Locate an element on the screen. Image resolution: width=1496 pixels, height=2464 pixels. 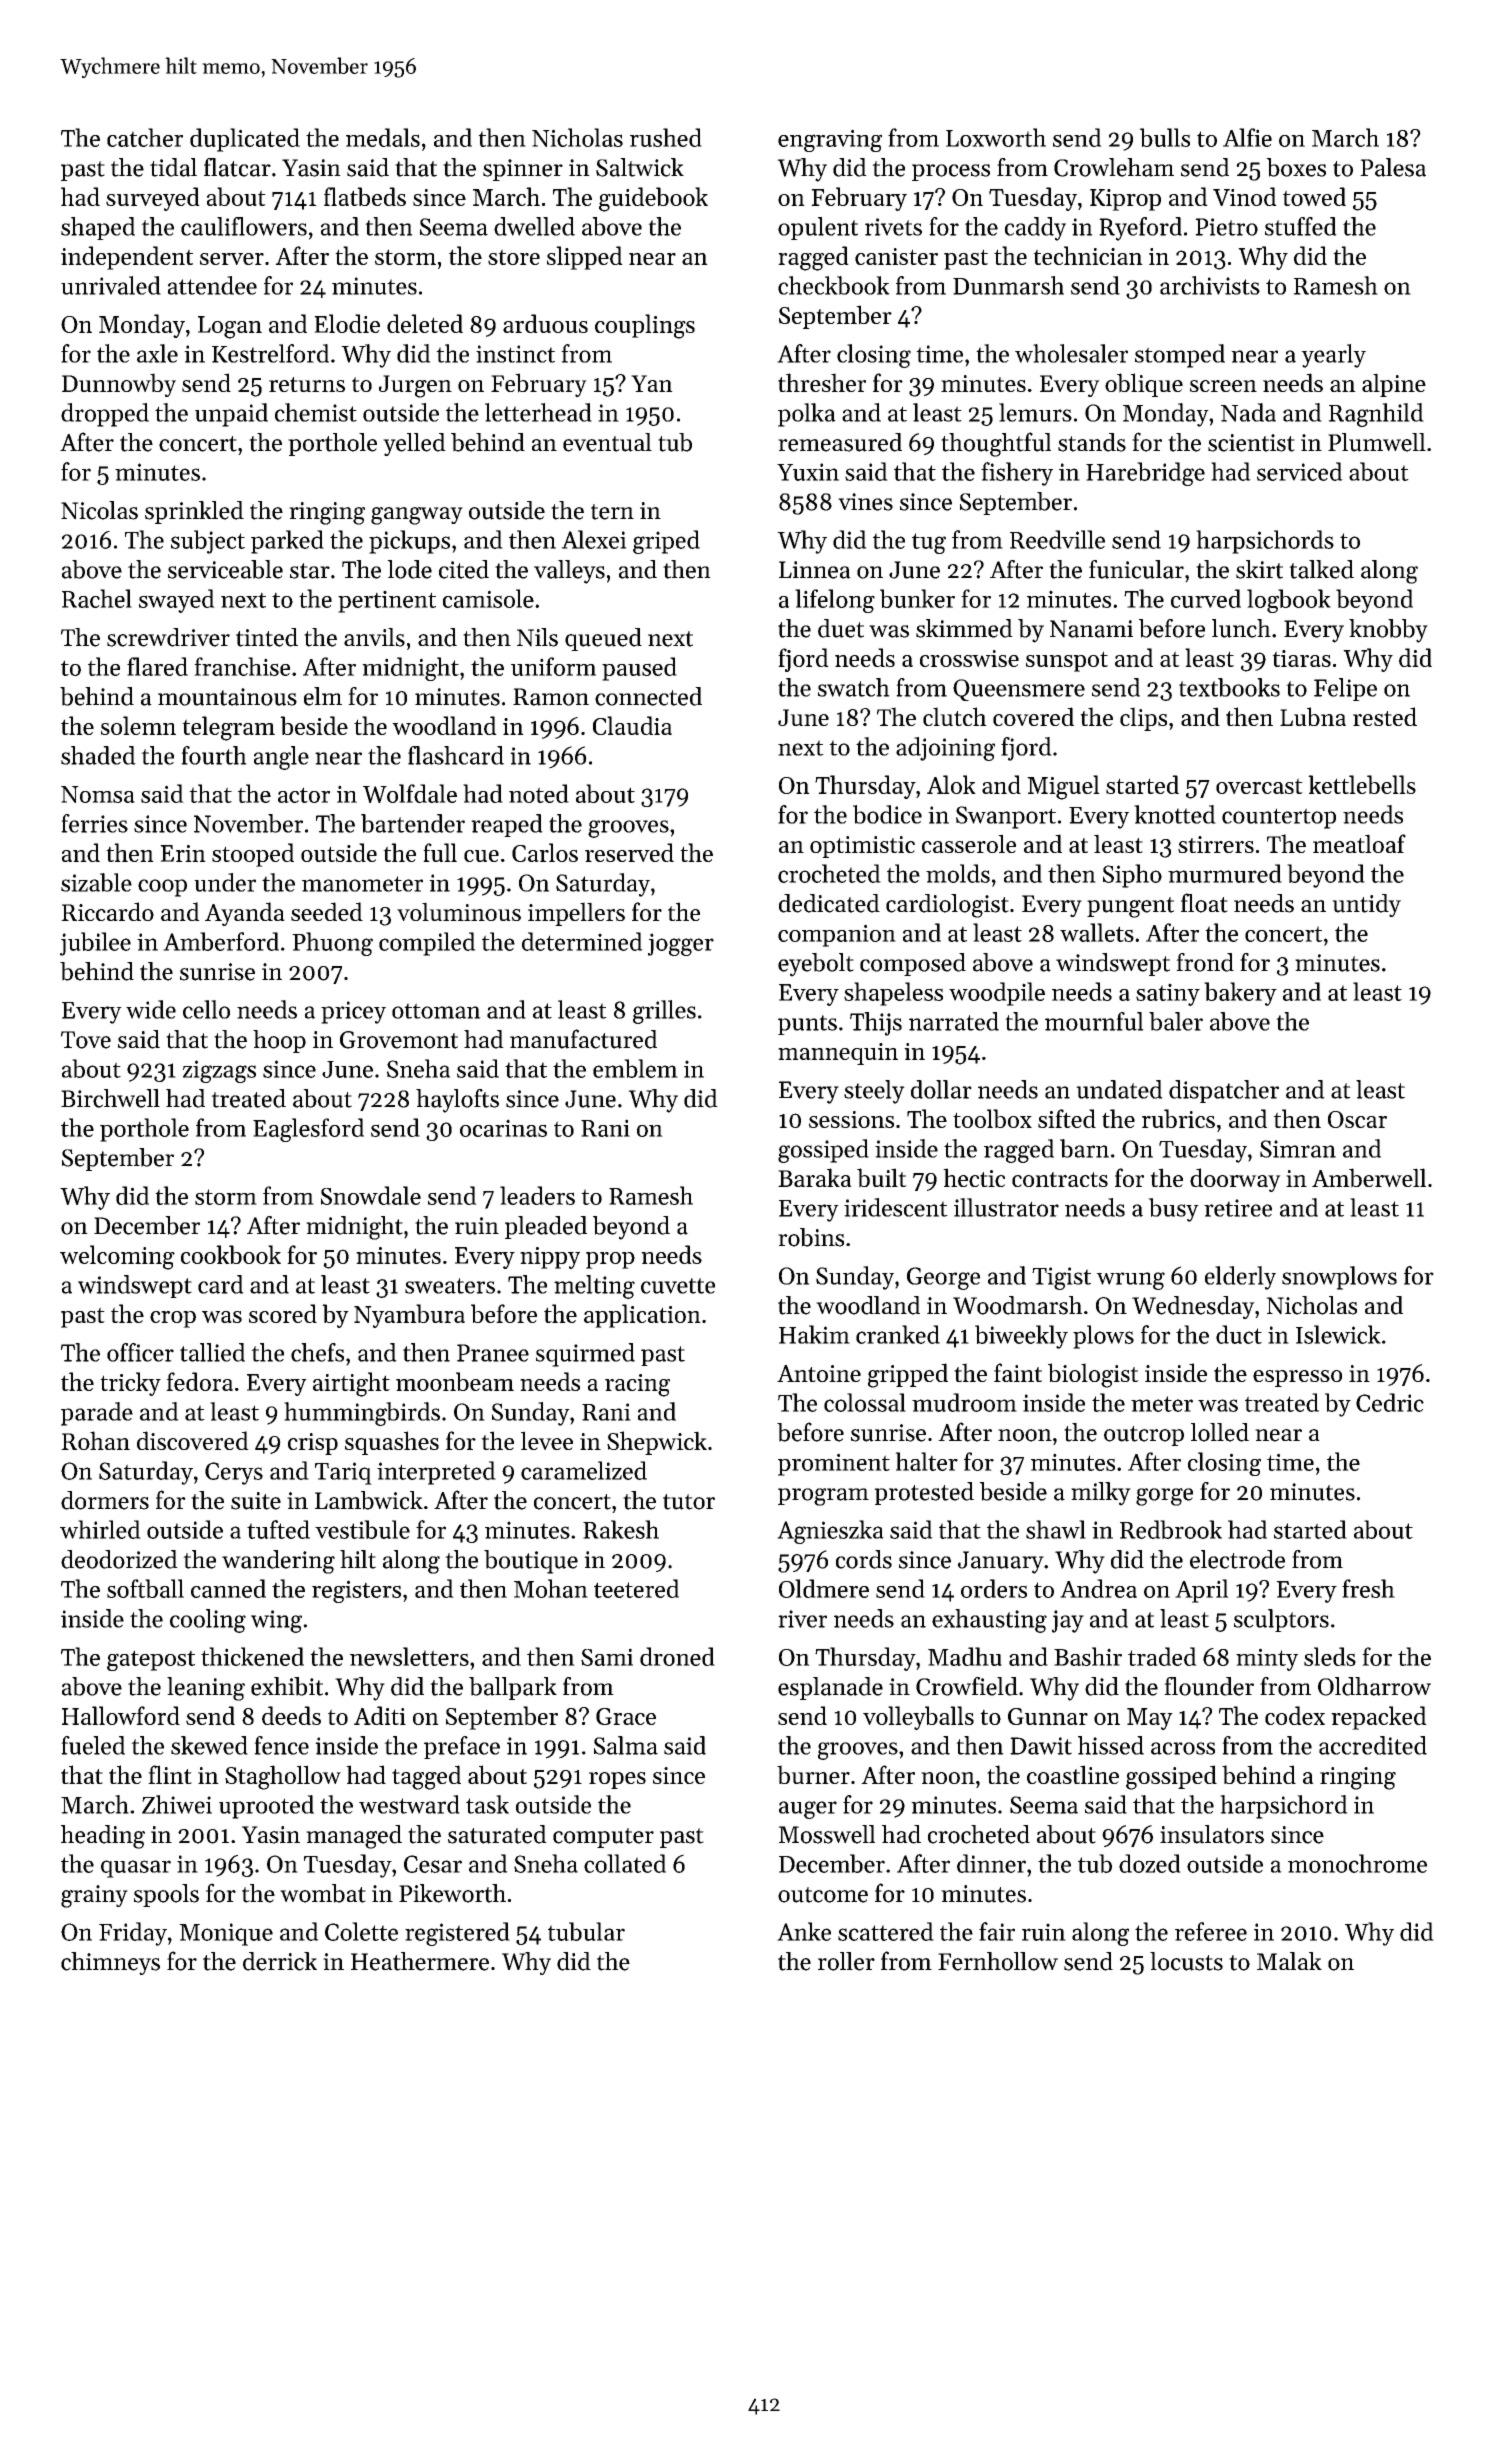
Plumwell is located at coordinates (1377, 442).
